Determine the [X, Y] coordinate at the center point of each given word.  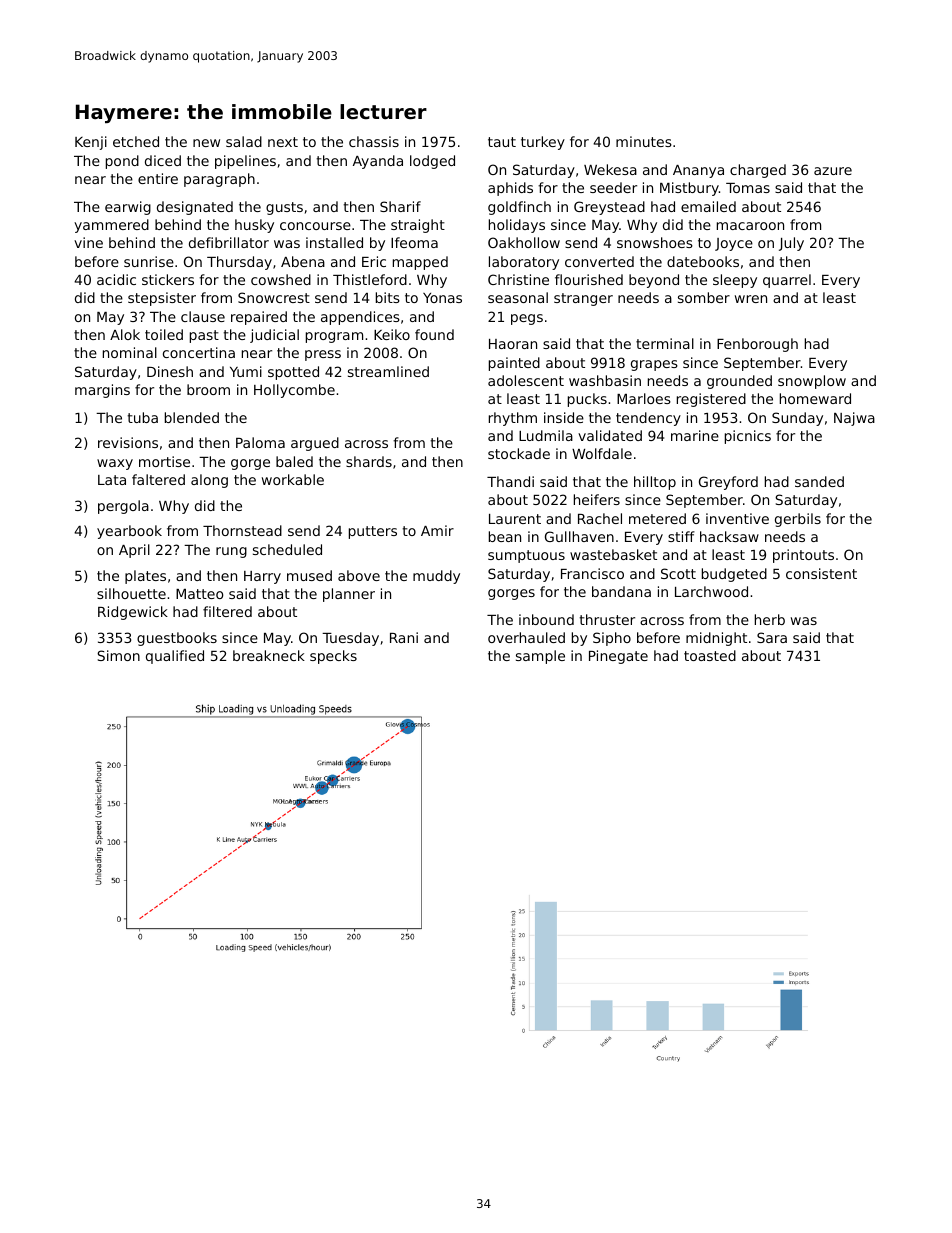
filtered [227, 611]
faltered [158, 479]
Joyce [734, 244]
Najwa [854, 419]
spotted [293, 373]
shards [369, 461]
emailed [708, 206]
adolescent [526, 380]
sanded [819, 481]
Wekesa [610, 169]
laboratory [524, 263]
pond [122, 162]
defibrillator [229, 242]
